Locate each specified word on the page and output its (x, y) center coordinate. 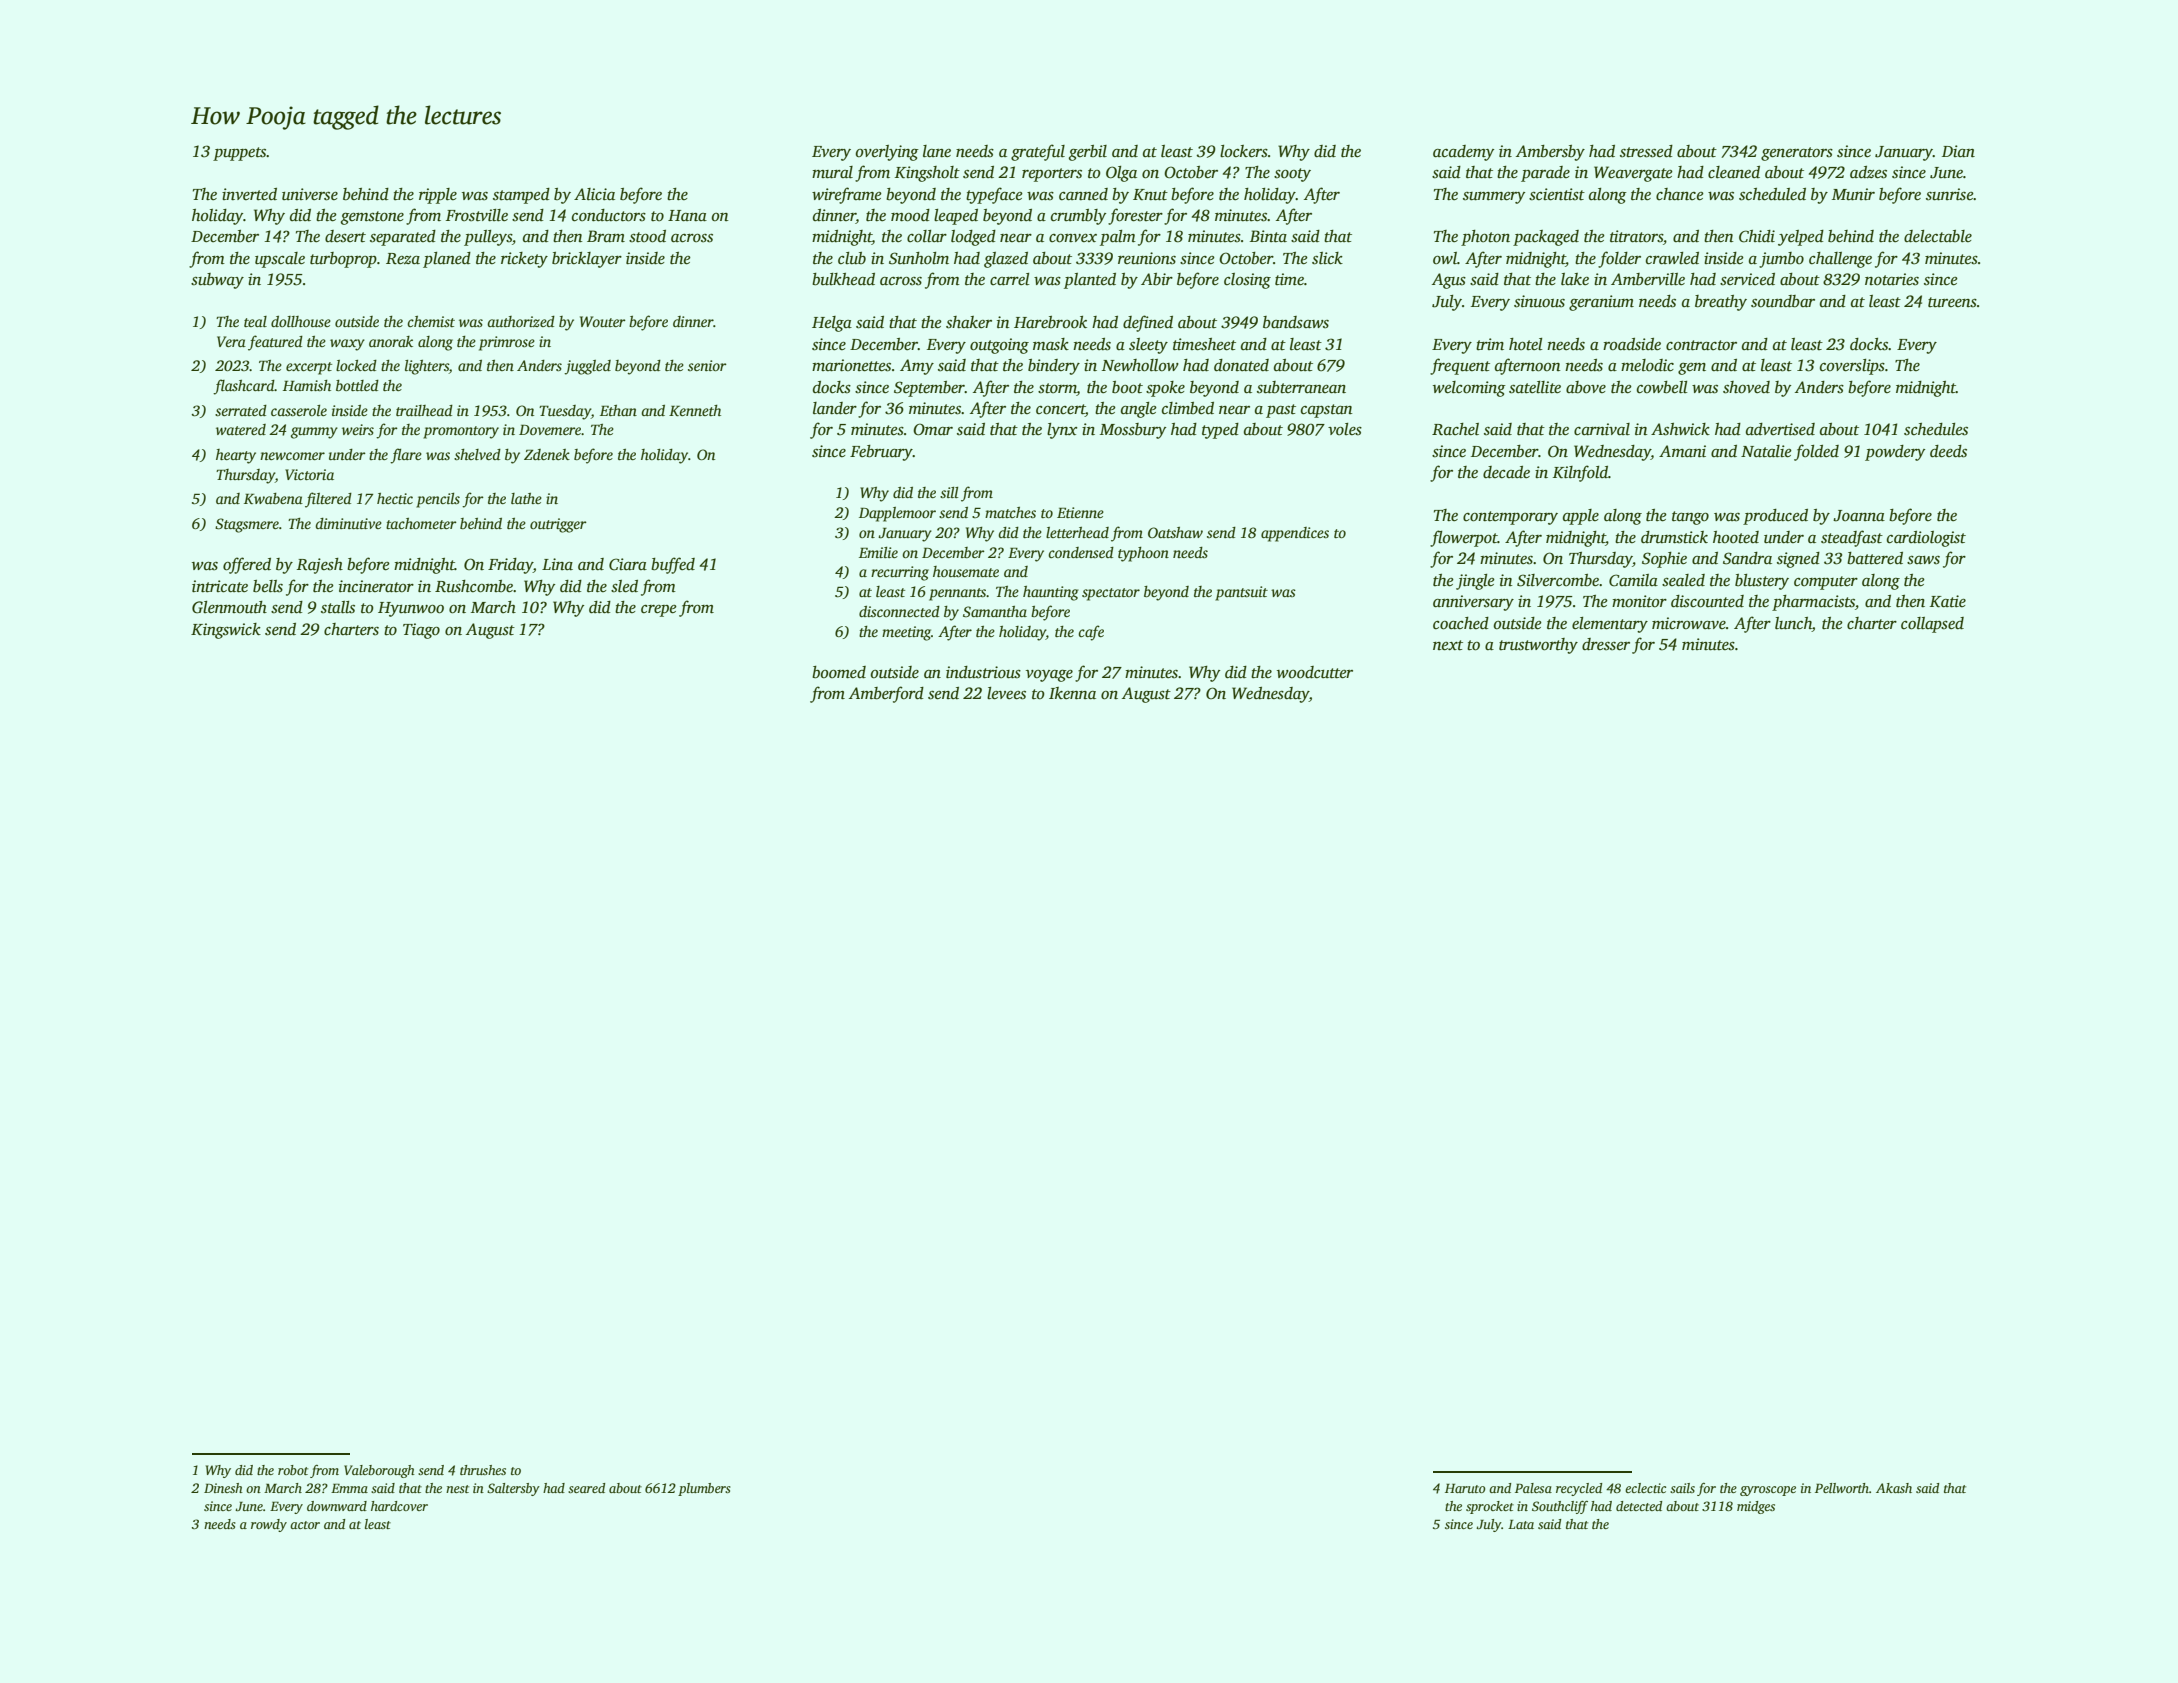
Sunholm (919, 258)
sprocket (1490, 1507)
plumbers (704, 1489)
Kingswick (226, 631)
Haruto (1465, 1488)
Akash (1894, 1488)
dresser (1606, 644)
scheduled (1772, 194)
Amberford (886, 694)
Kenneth (695, 410)
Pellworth (1842, 1488)
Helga (832, 324)
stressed (1646, 151)
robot (293, 1470)
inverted (249, 194)
